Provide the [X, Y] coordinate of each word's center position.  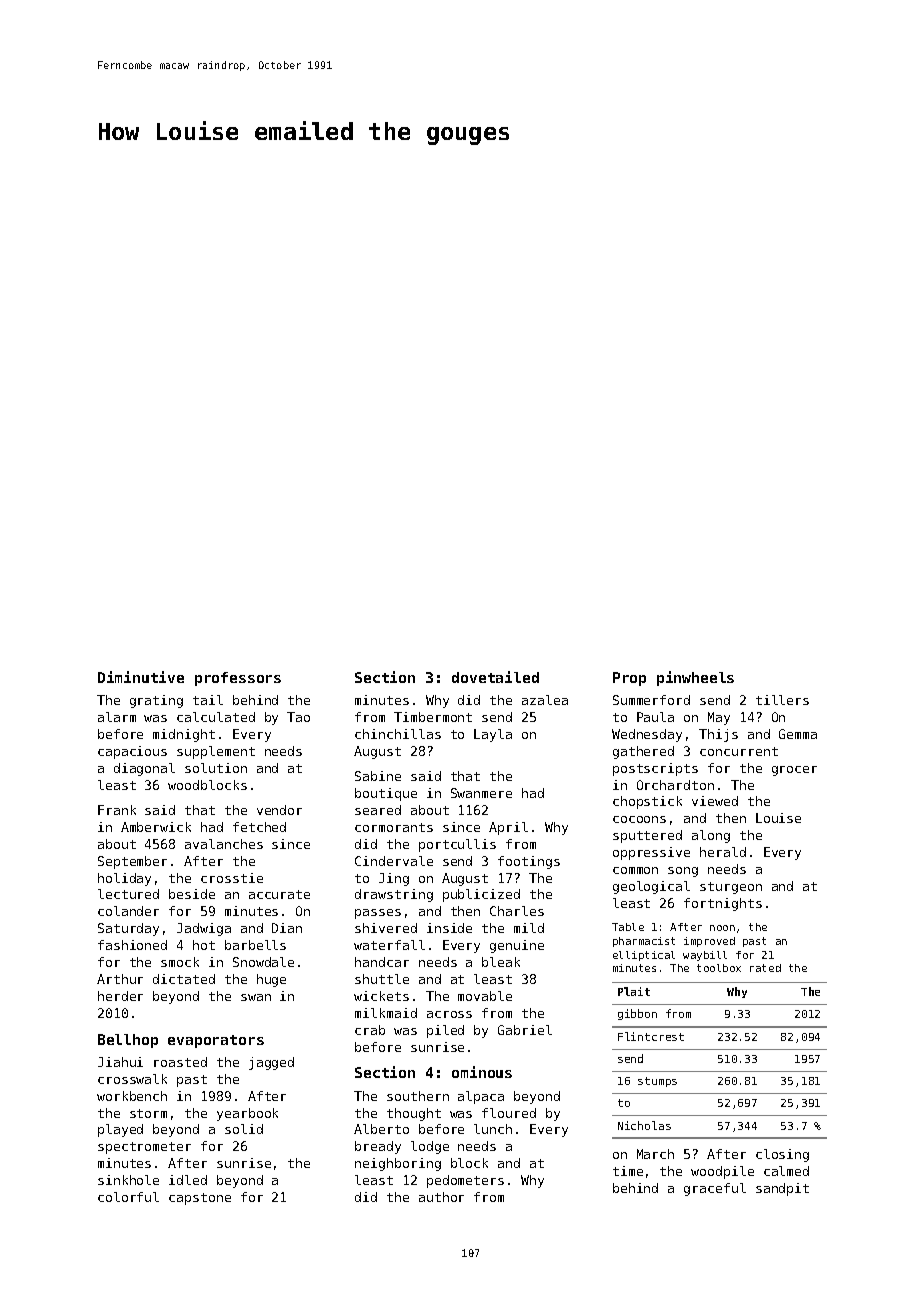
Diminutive [141, 677]
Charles [517, 911]
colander [128, 911]
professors [238, 679]
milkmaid [386, 1013]
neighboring [398, 1164]
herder [120, 996]
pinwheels [695, 678]
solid [244, 1129]
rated [765, 968]
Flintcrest [651, 1036]
